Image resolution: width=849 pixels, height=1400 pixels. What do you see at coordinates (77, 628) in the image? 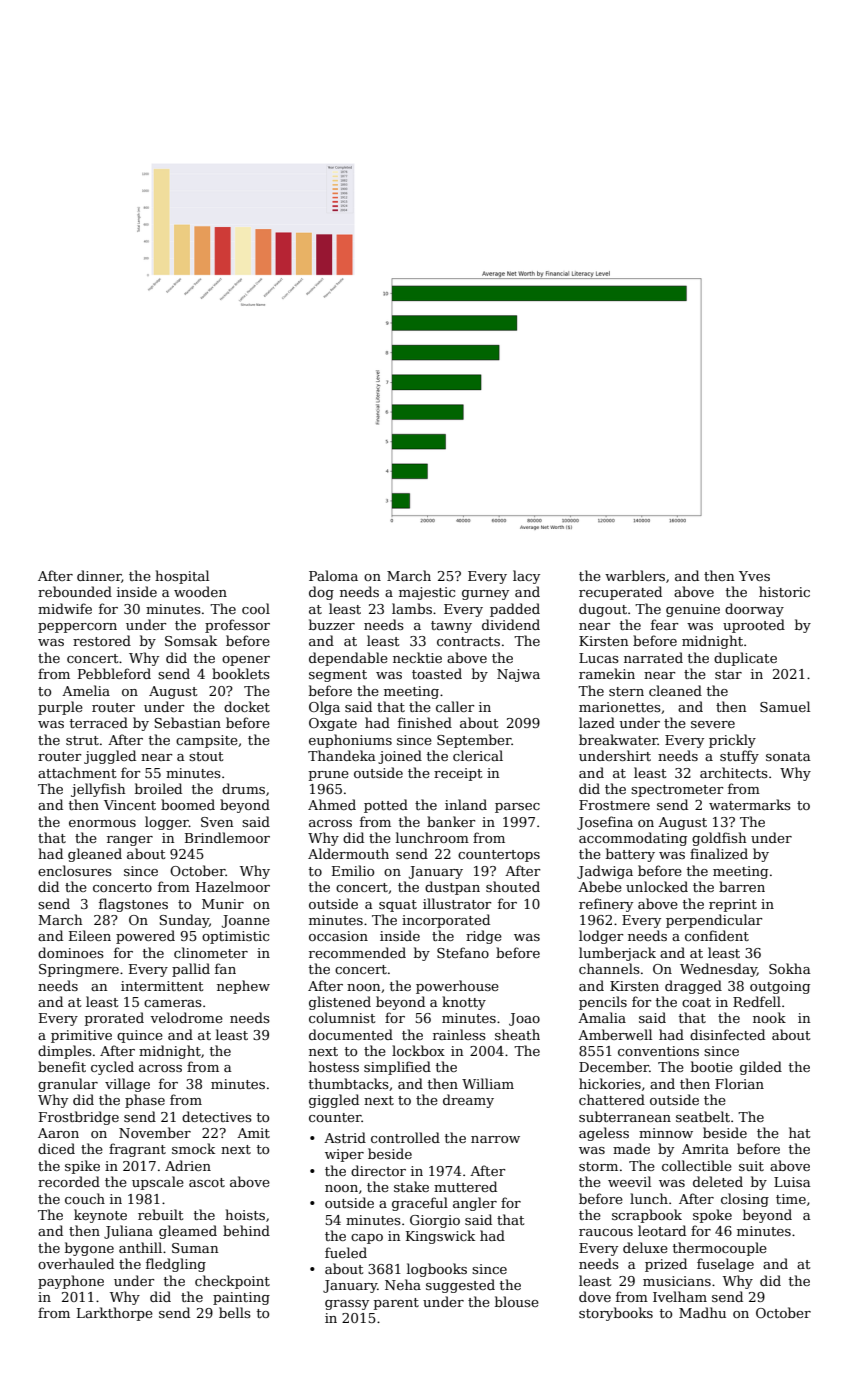
I see `peppercorn` at bounding box center [77, 628].
